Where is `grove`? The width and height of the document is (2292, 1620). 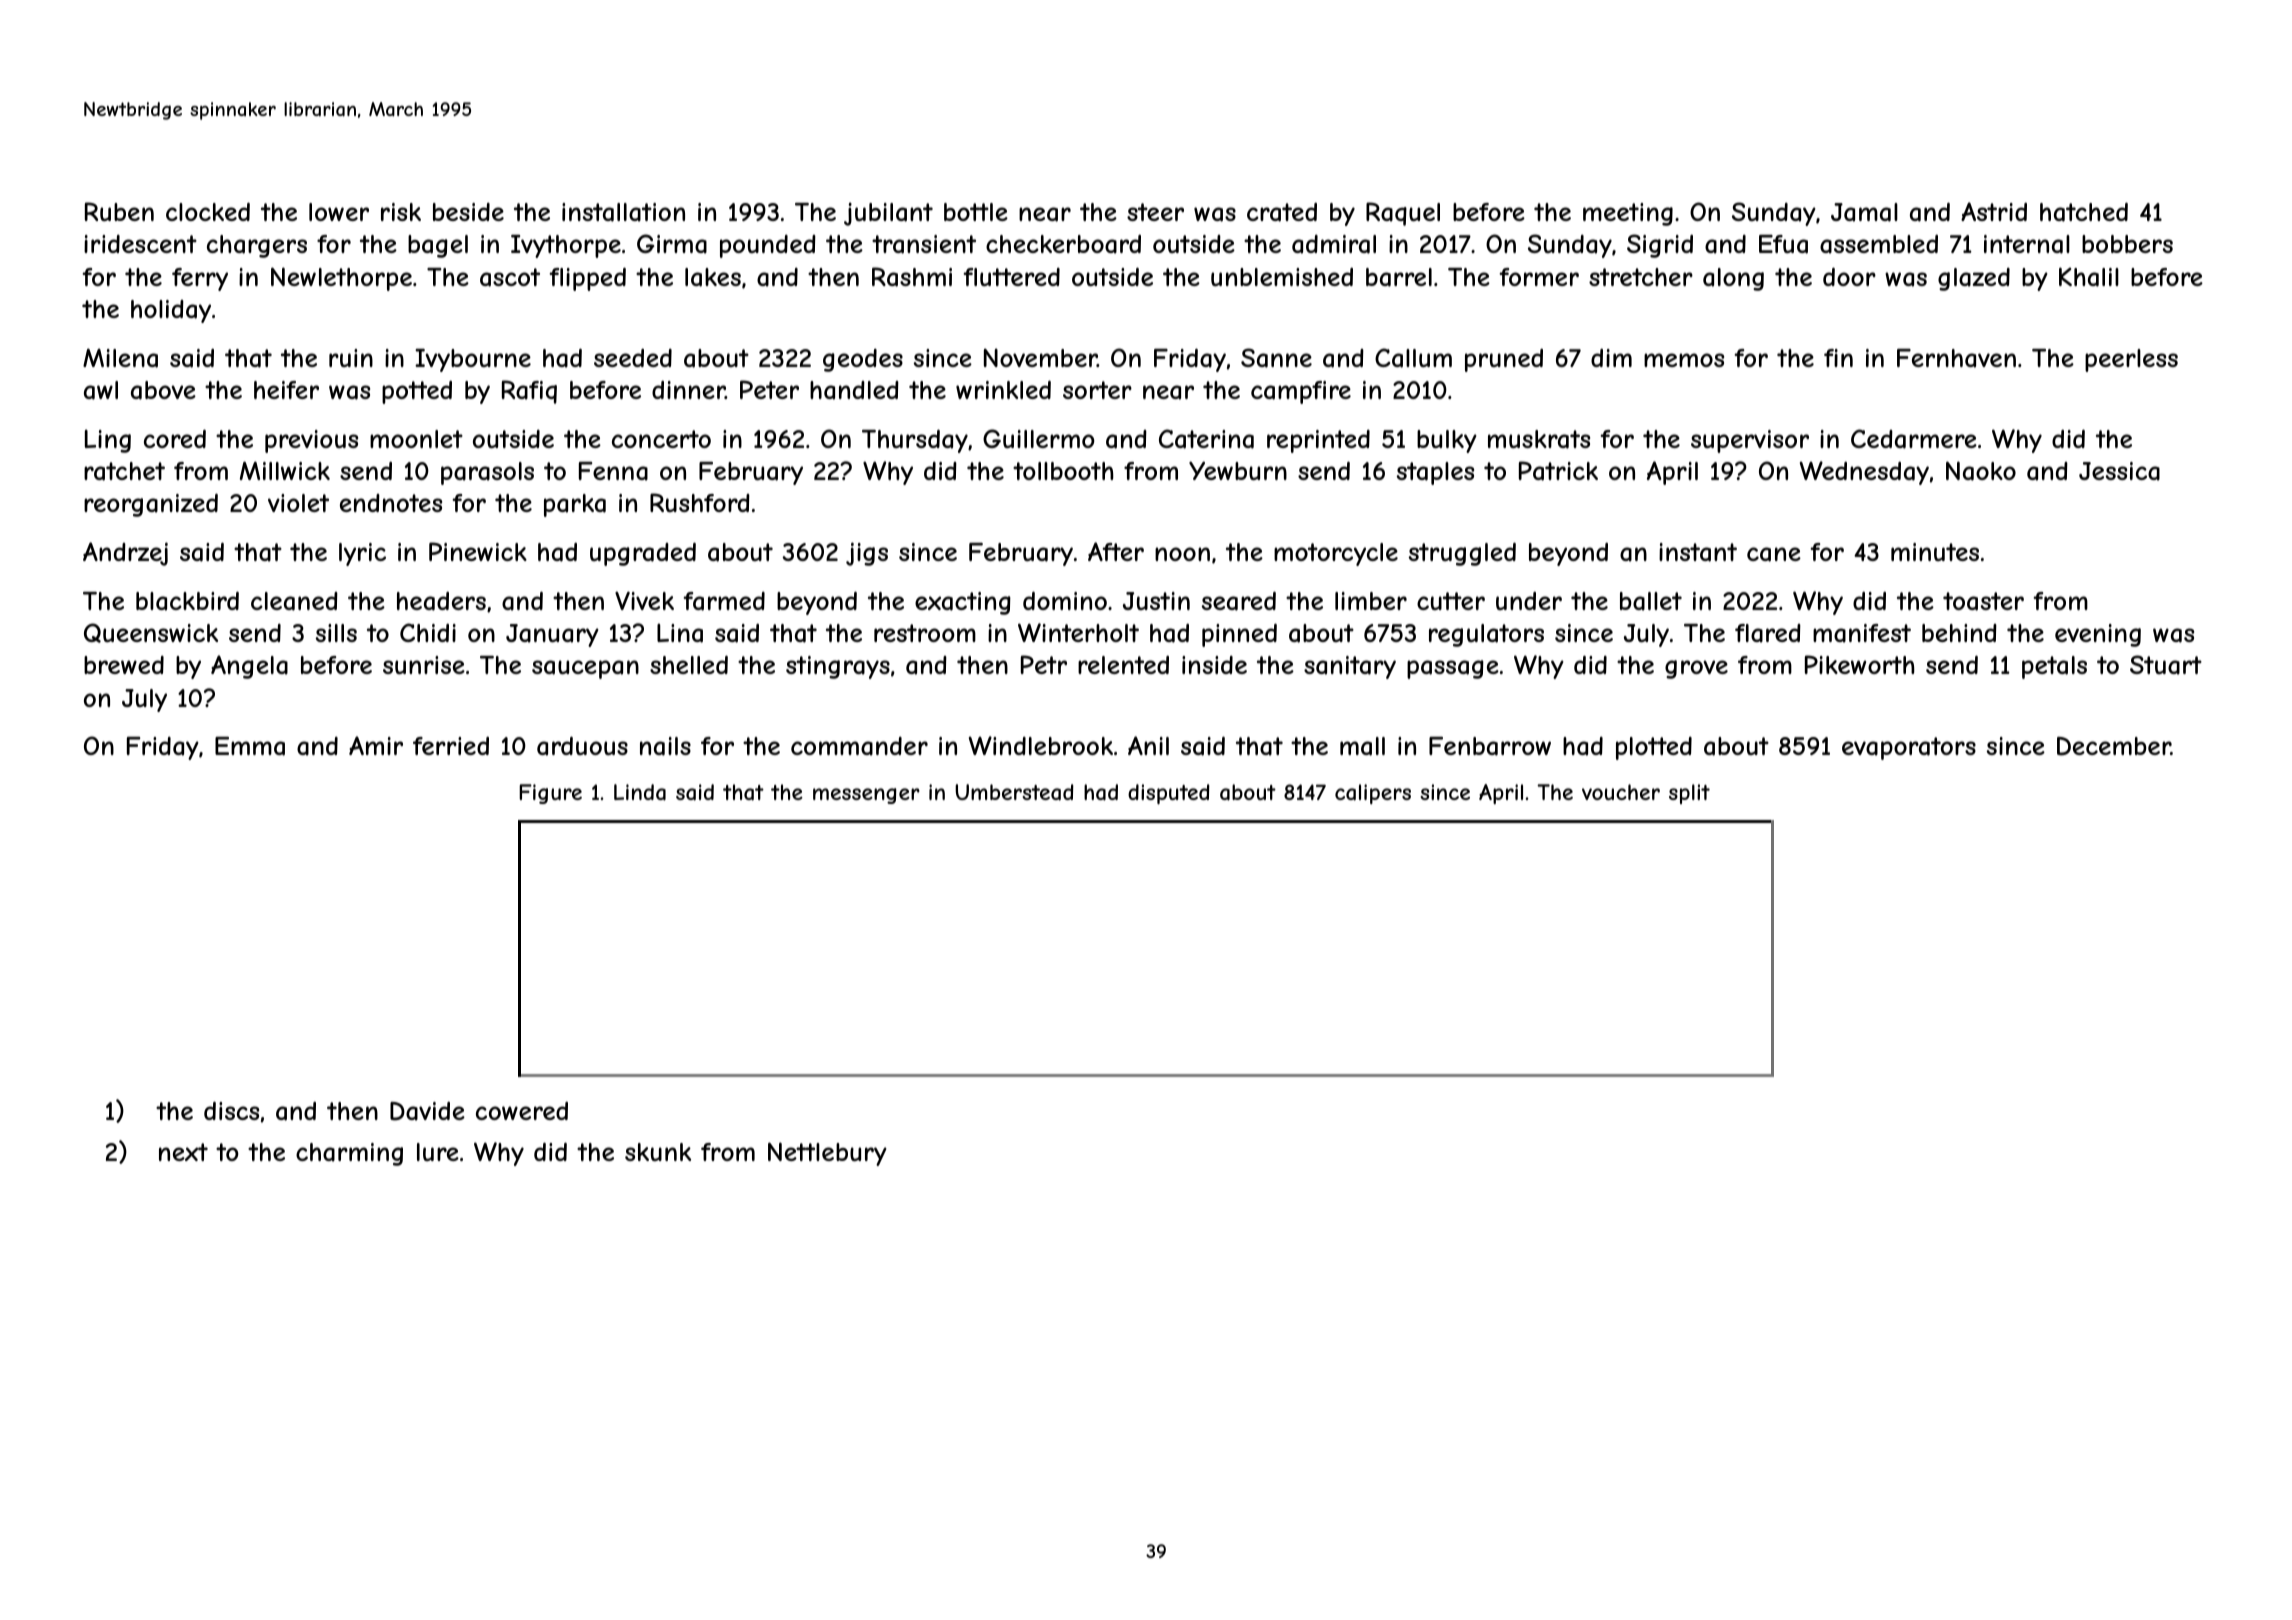
grove is located at coordinates (1696, 669).
